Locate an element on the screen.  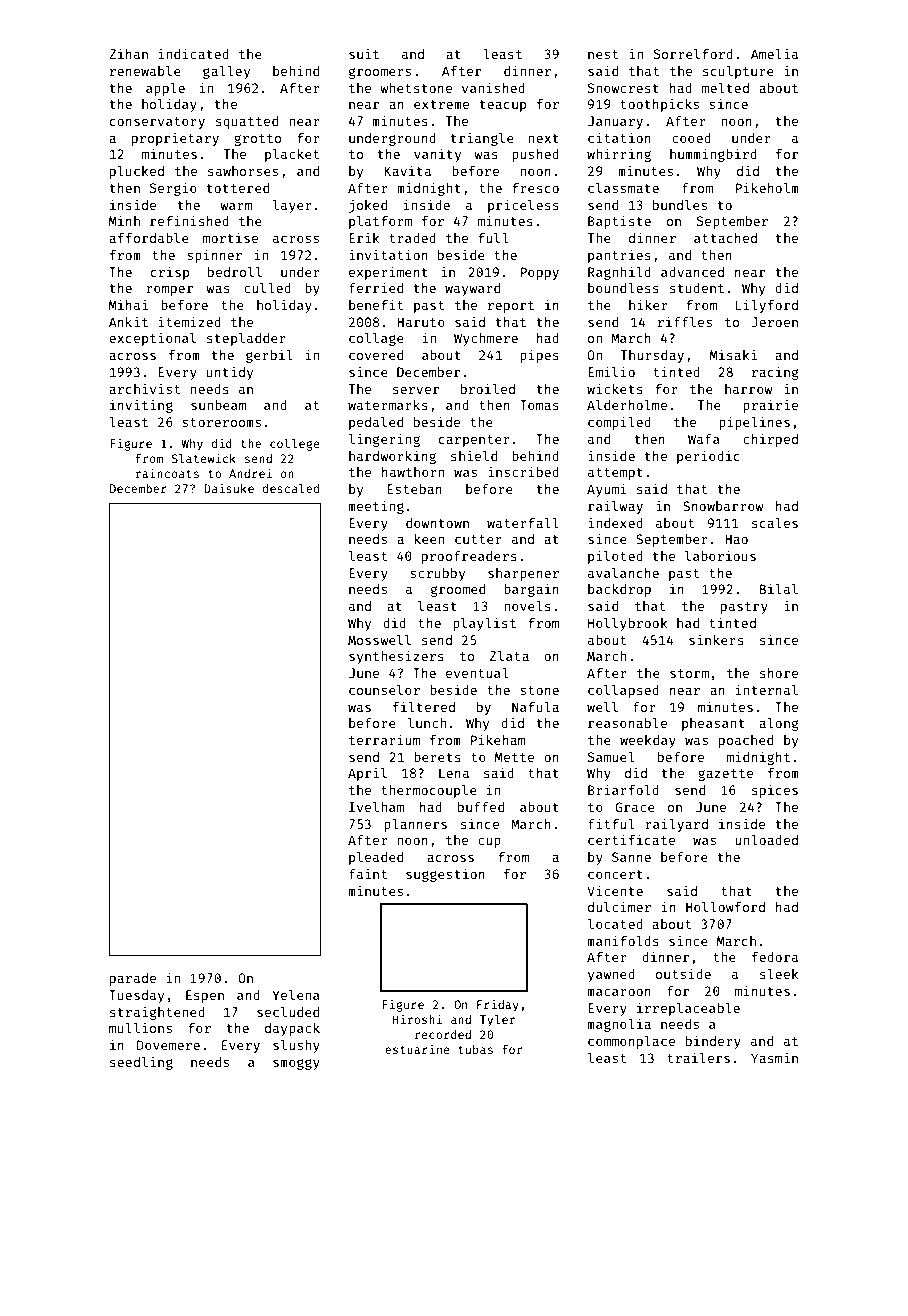
Ragnhild is located at coordinates (619, 273).
